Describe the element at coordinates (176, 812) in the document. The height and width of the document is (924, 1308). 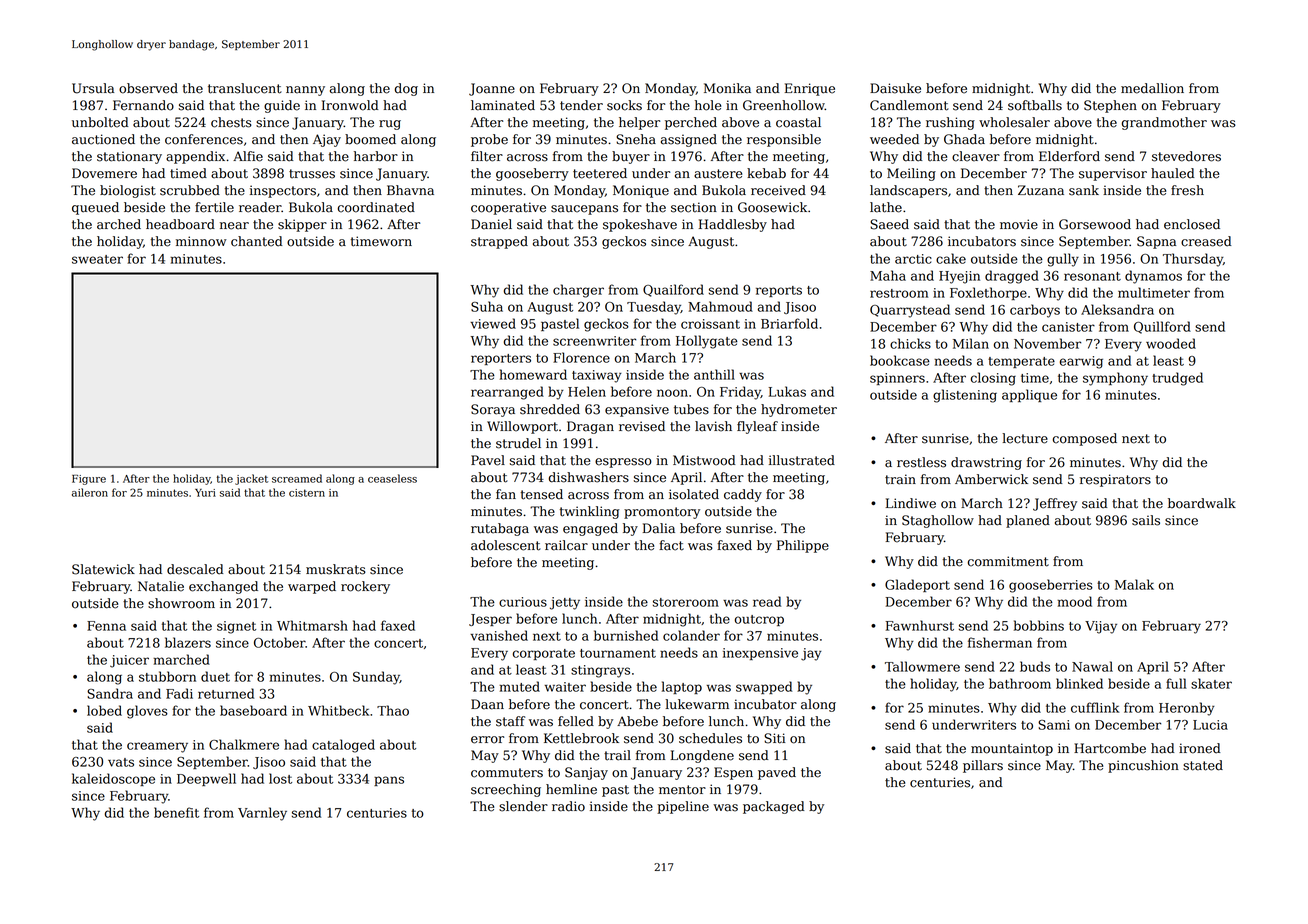
I see `benefit` at that location.
